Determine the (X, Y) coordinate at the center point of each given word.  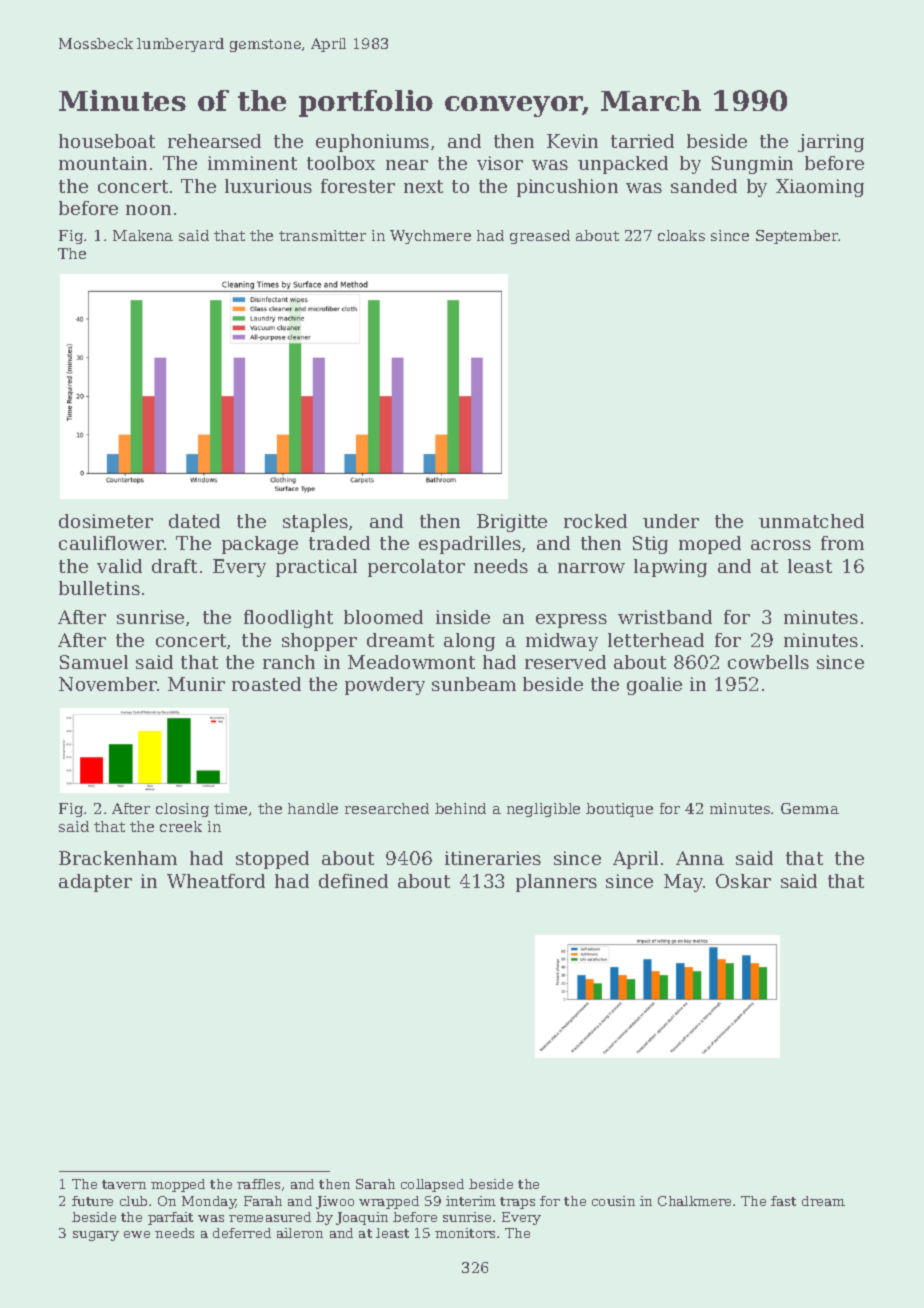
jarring (831, 143)
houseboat (107, 141)
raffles (258, 1184)
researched (387, 808)
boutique (619, 810)
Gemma (810, 808)
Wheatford (216, 881)
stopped (272, 860)
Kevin (572, 141)
